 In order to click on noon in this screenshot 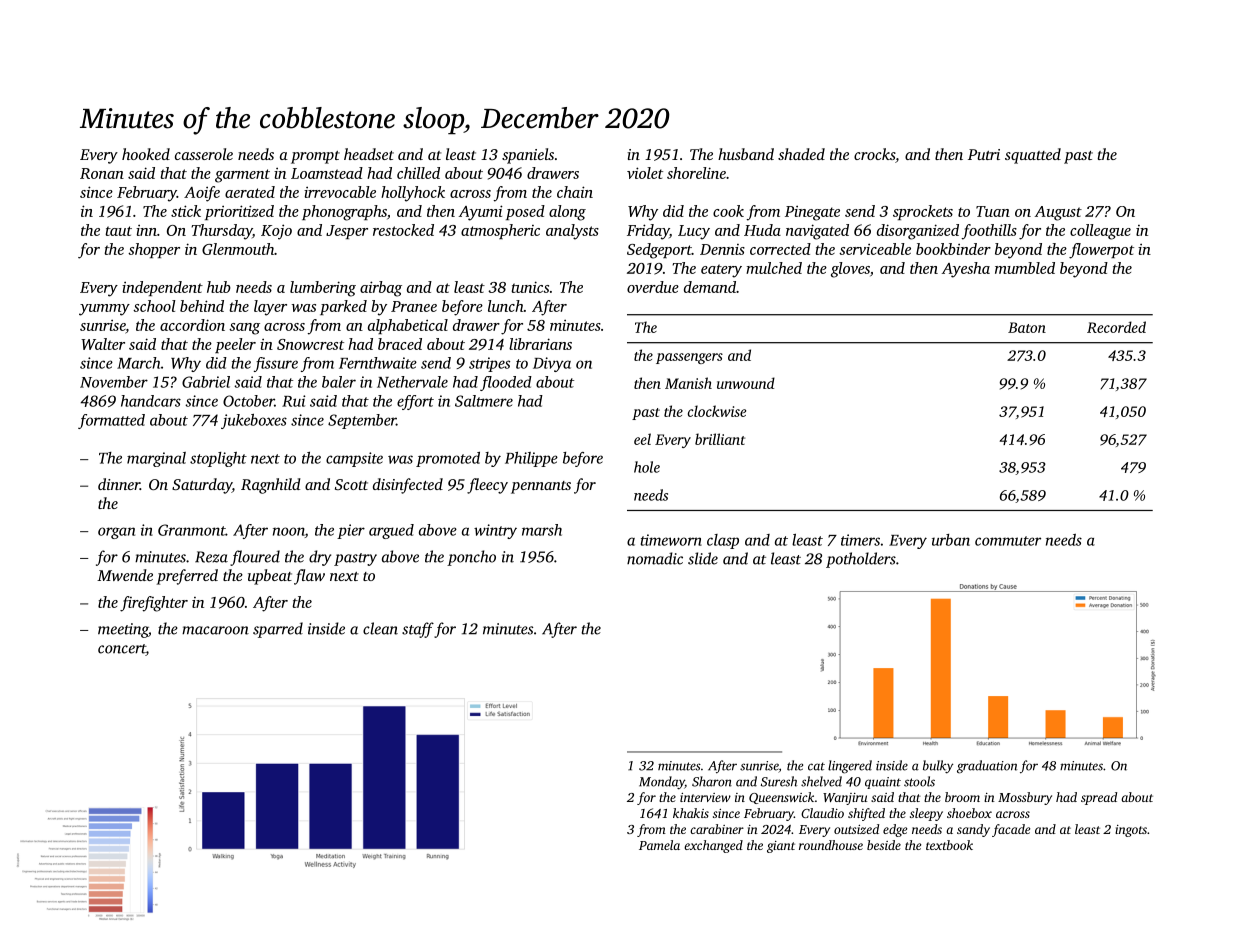, I will do `click(289, 531)`.
